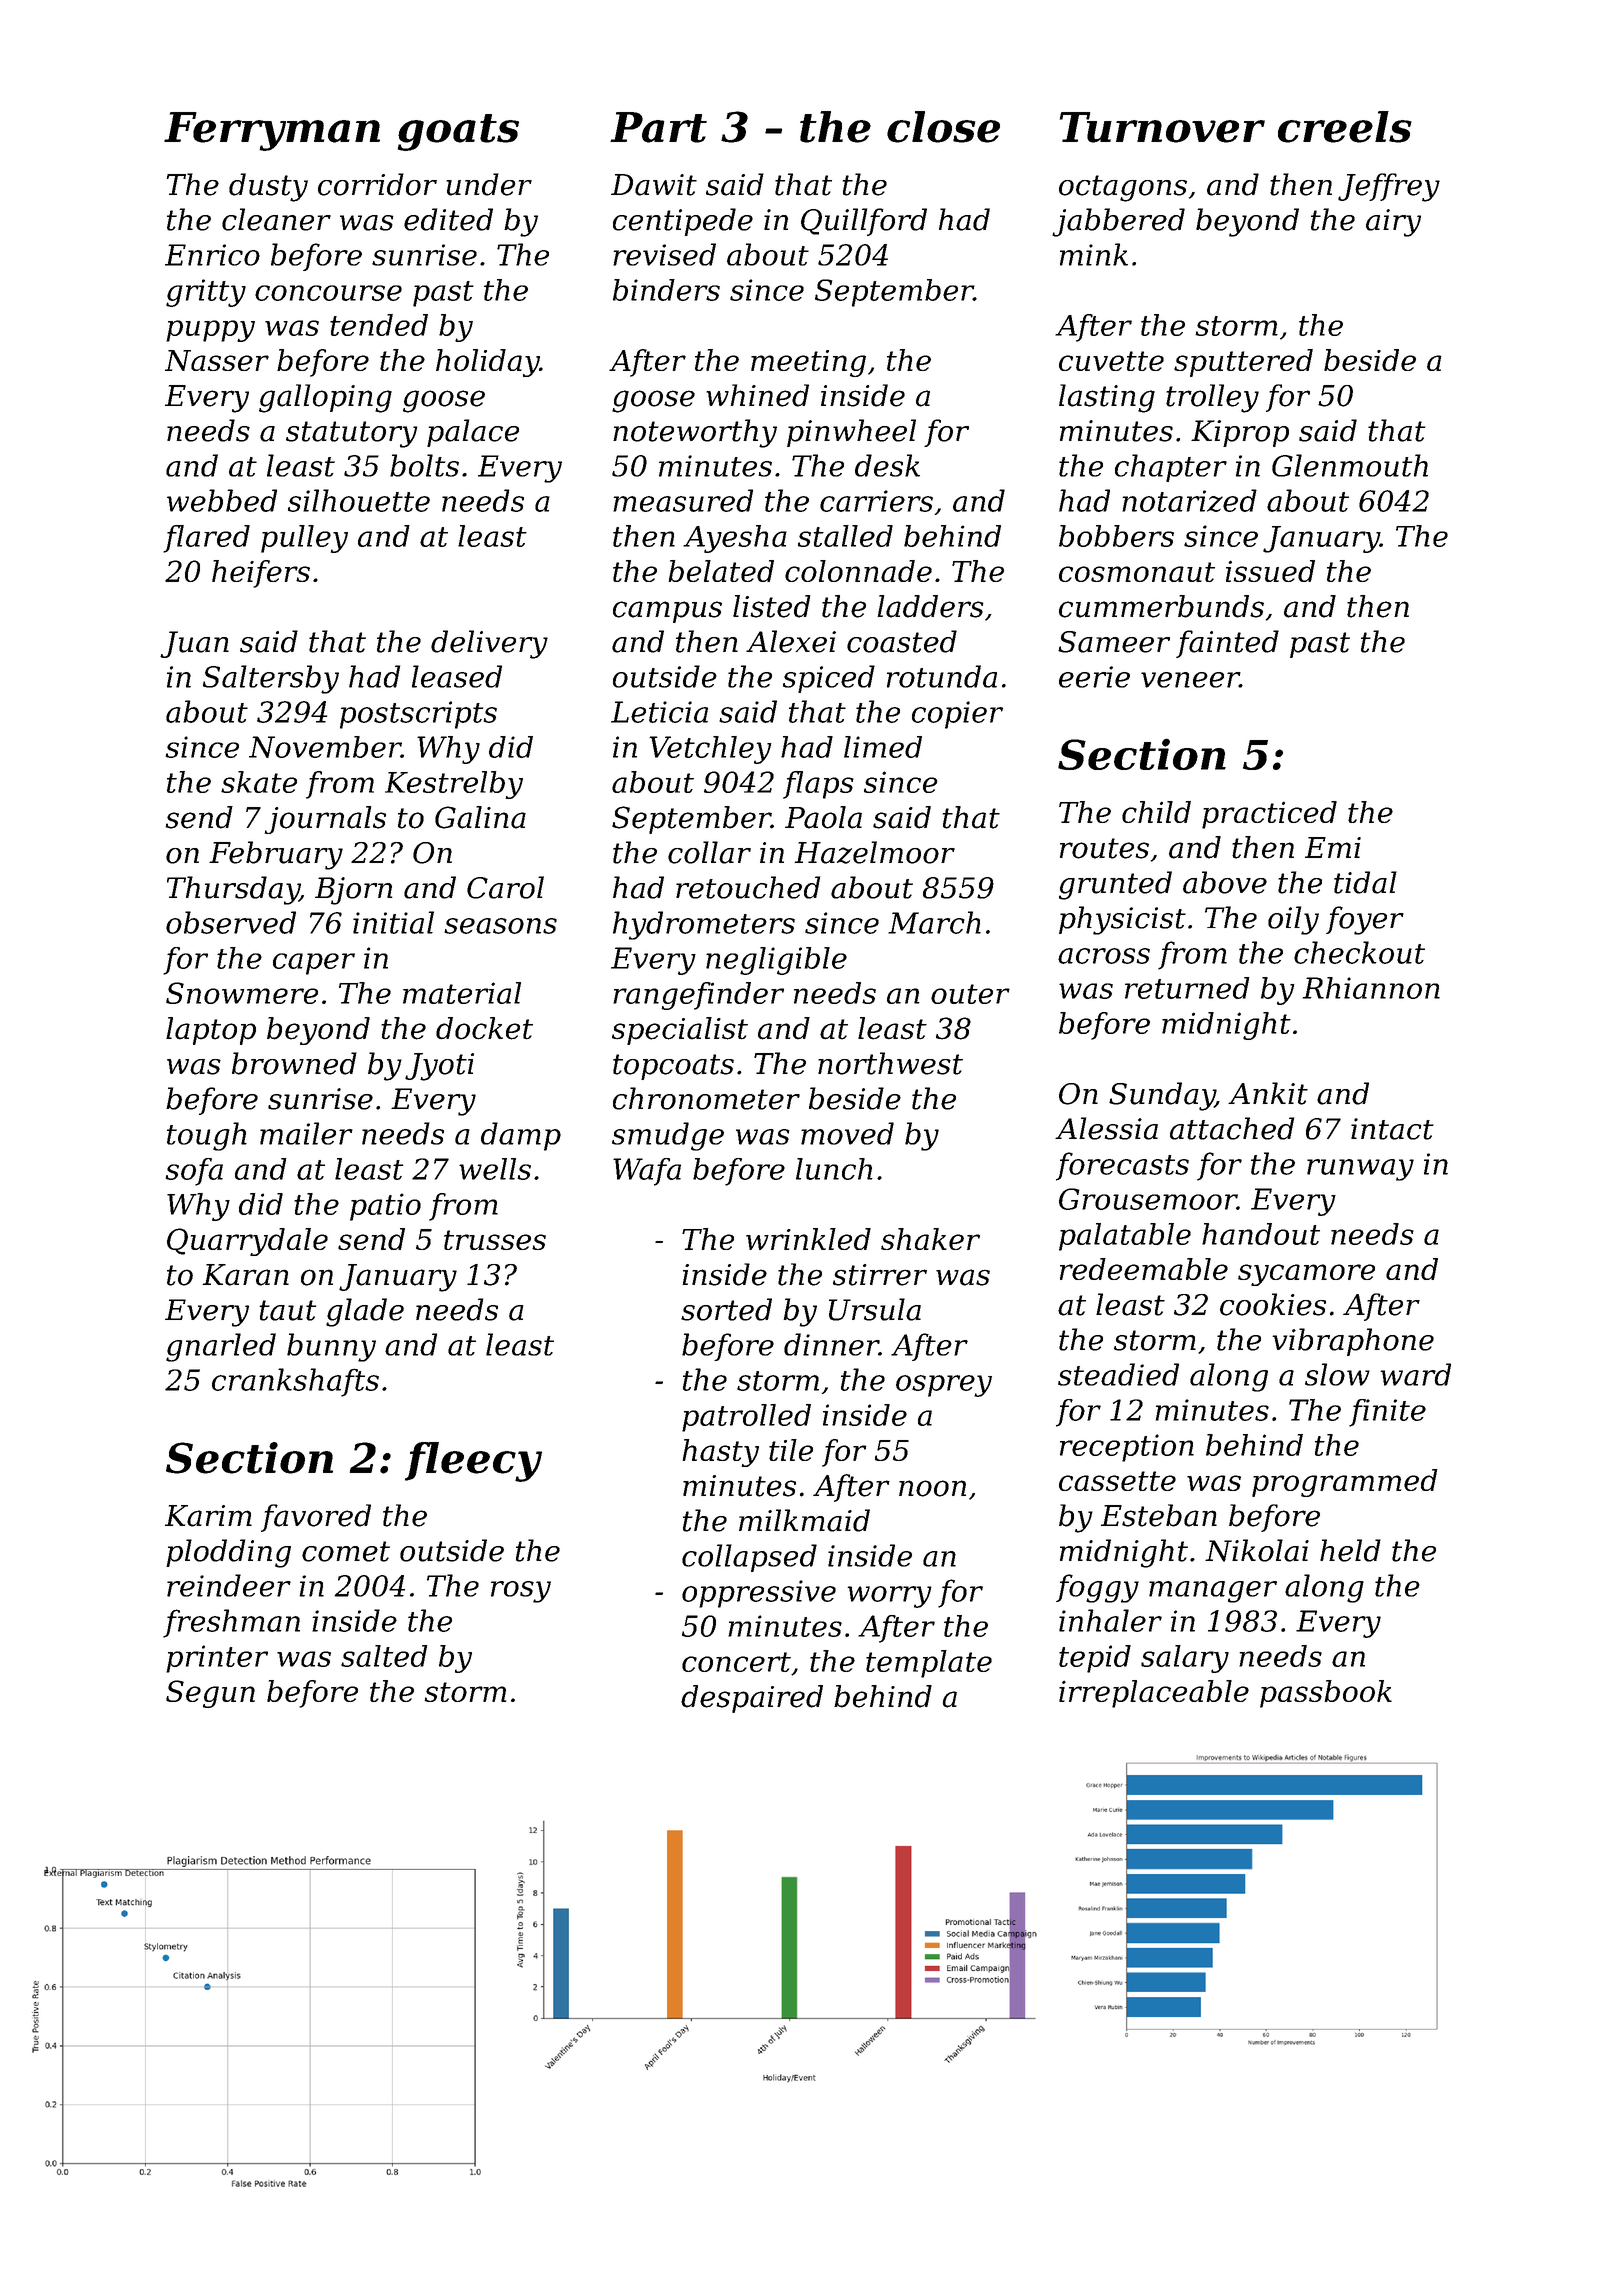  What do you see at coordinates (1118, 1374) in the document?
I see `steadied` at bounding box center [1118, 1374].
